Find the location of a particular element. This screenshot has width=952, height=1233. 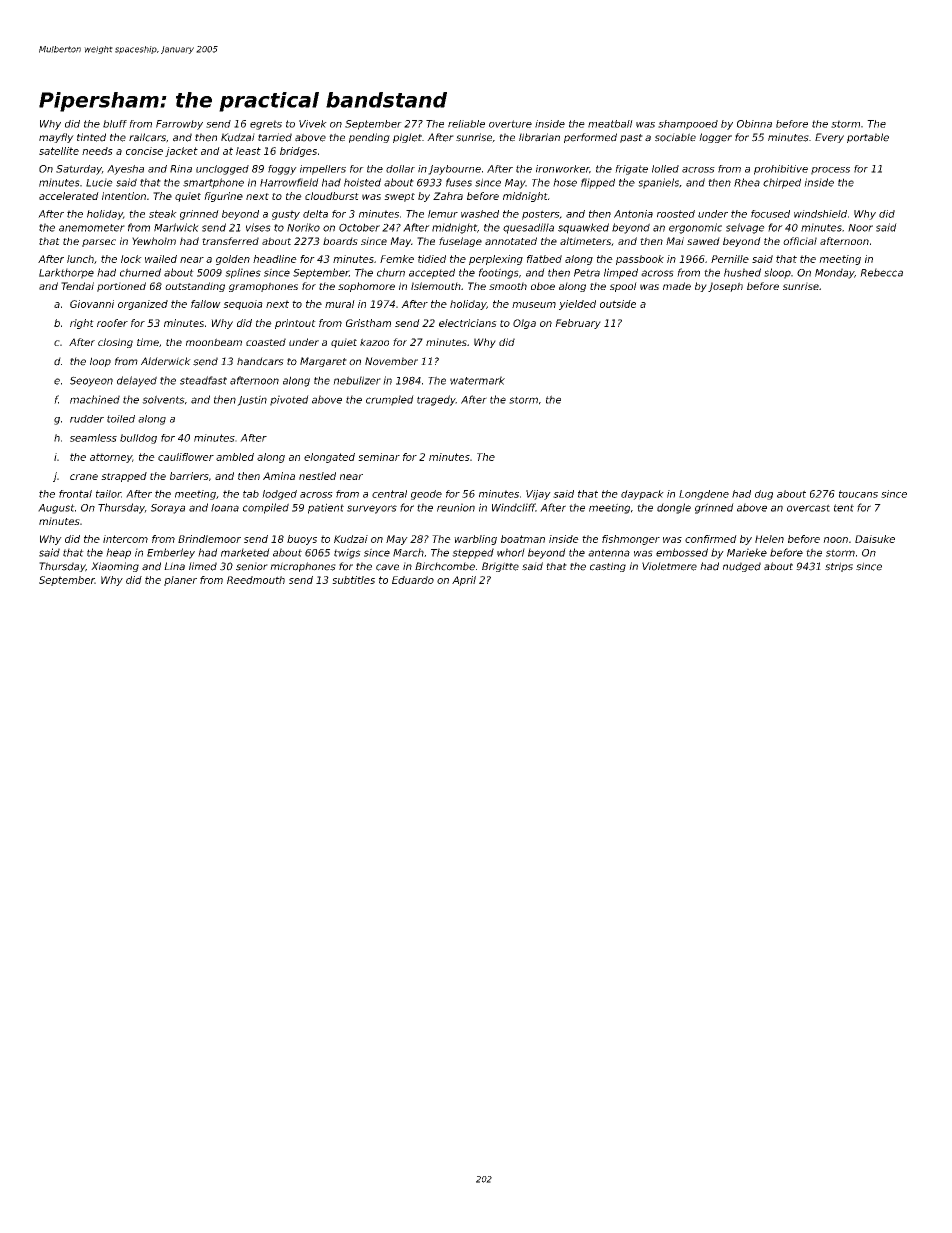

Brindlemoor is located at coordinates (209, 539).
